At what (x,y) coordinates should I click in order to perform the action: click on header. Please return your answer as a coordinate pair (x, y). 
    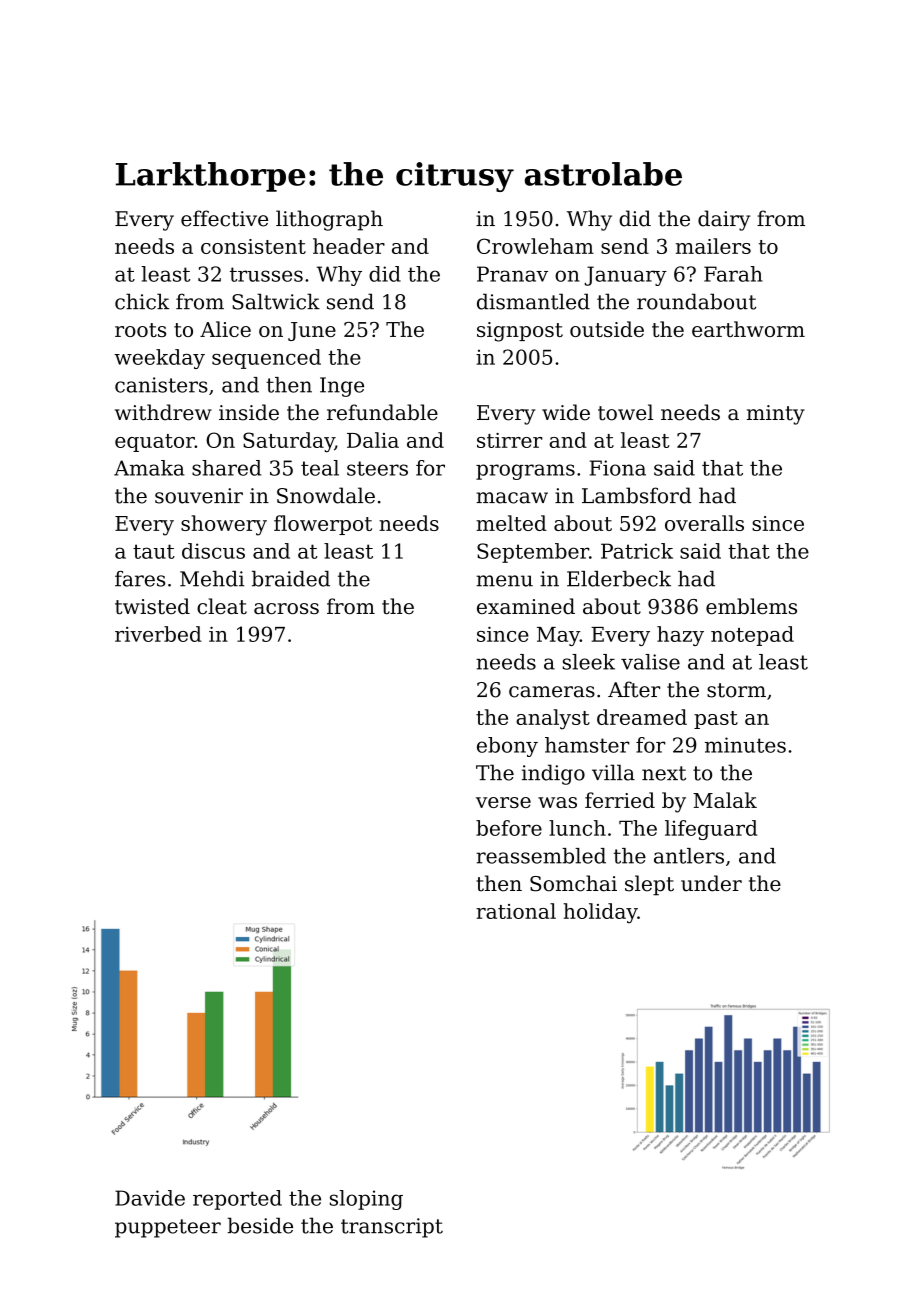
    Looking at the image, I should click on (349, 246).
